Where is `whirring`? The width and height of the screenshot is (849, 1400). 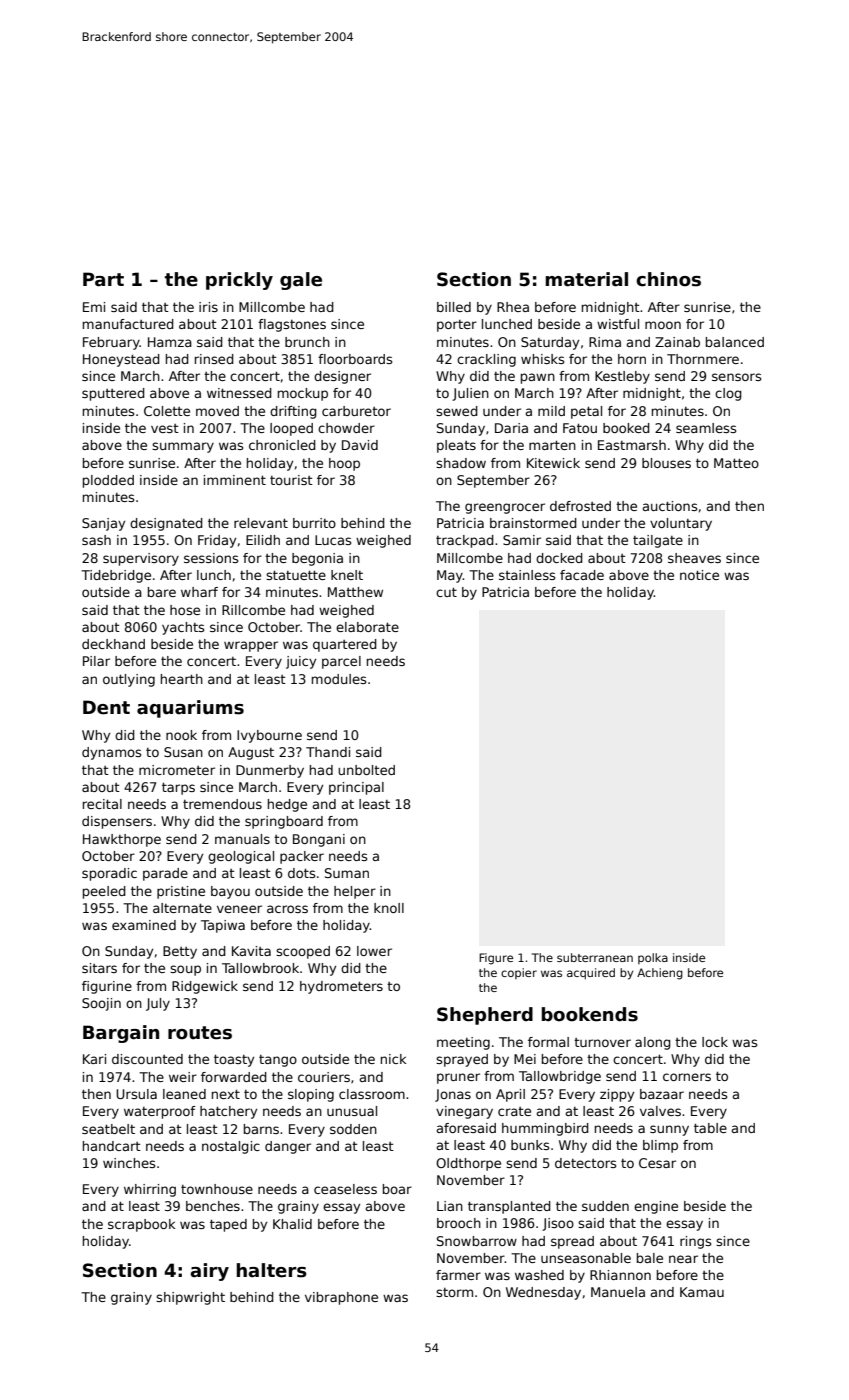
whirring is located at coordinates (150, 1190).
